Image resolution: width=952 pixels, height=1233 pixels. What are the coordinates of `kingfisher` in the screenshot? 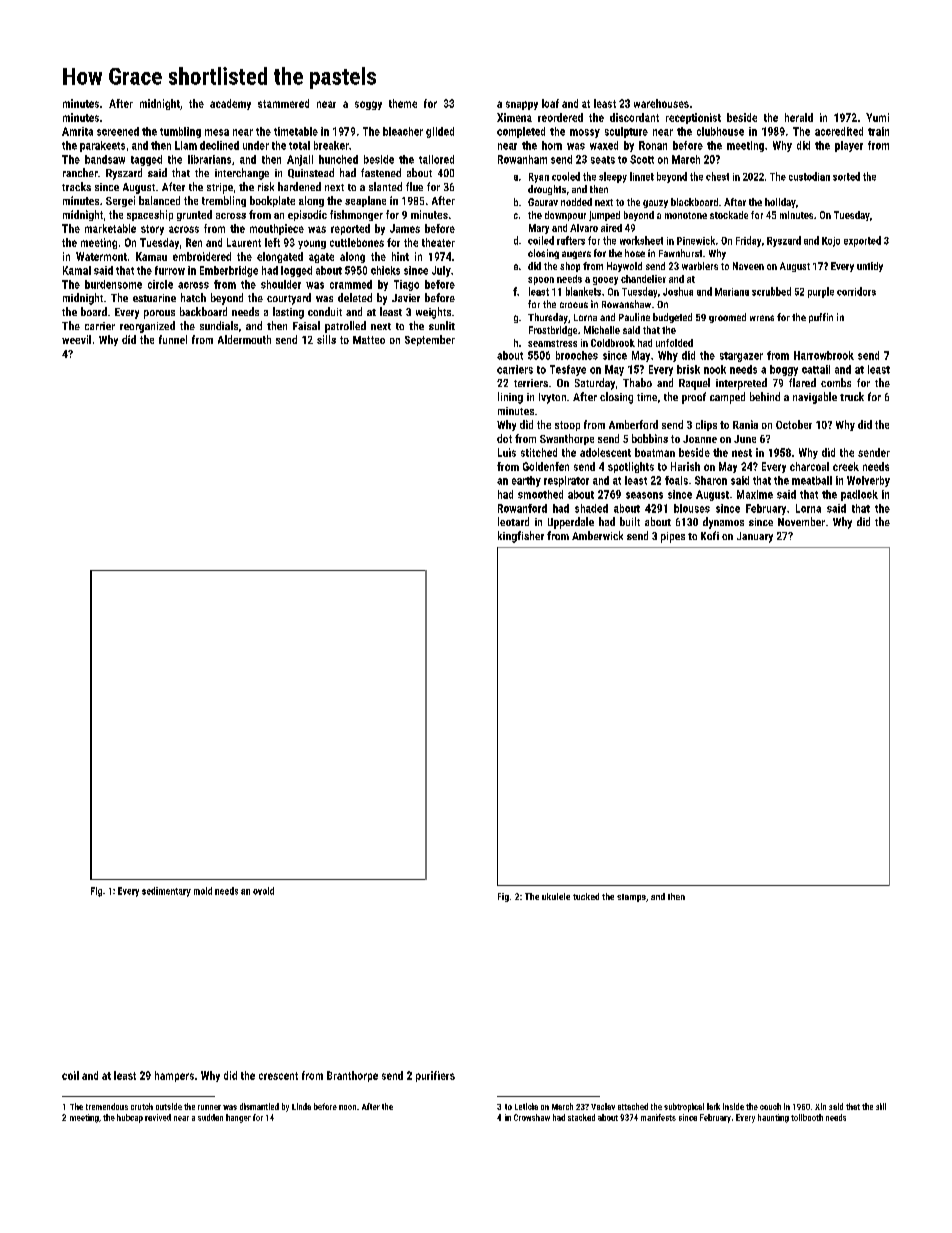 It's located at (521, 537).
